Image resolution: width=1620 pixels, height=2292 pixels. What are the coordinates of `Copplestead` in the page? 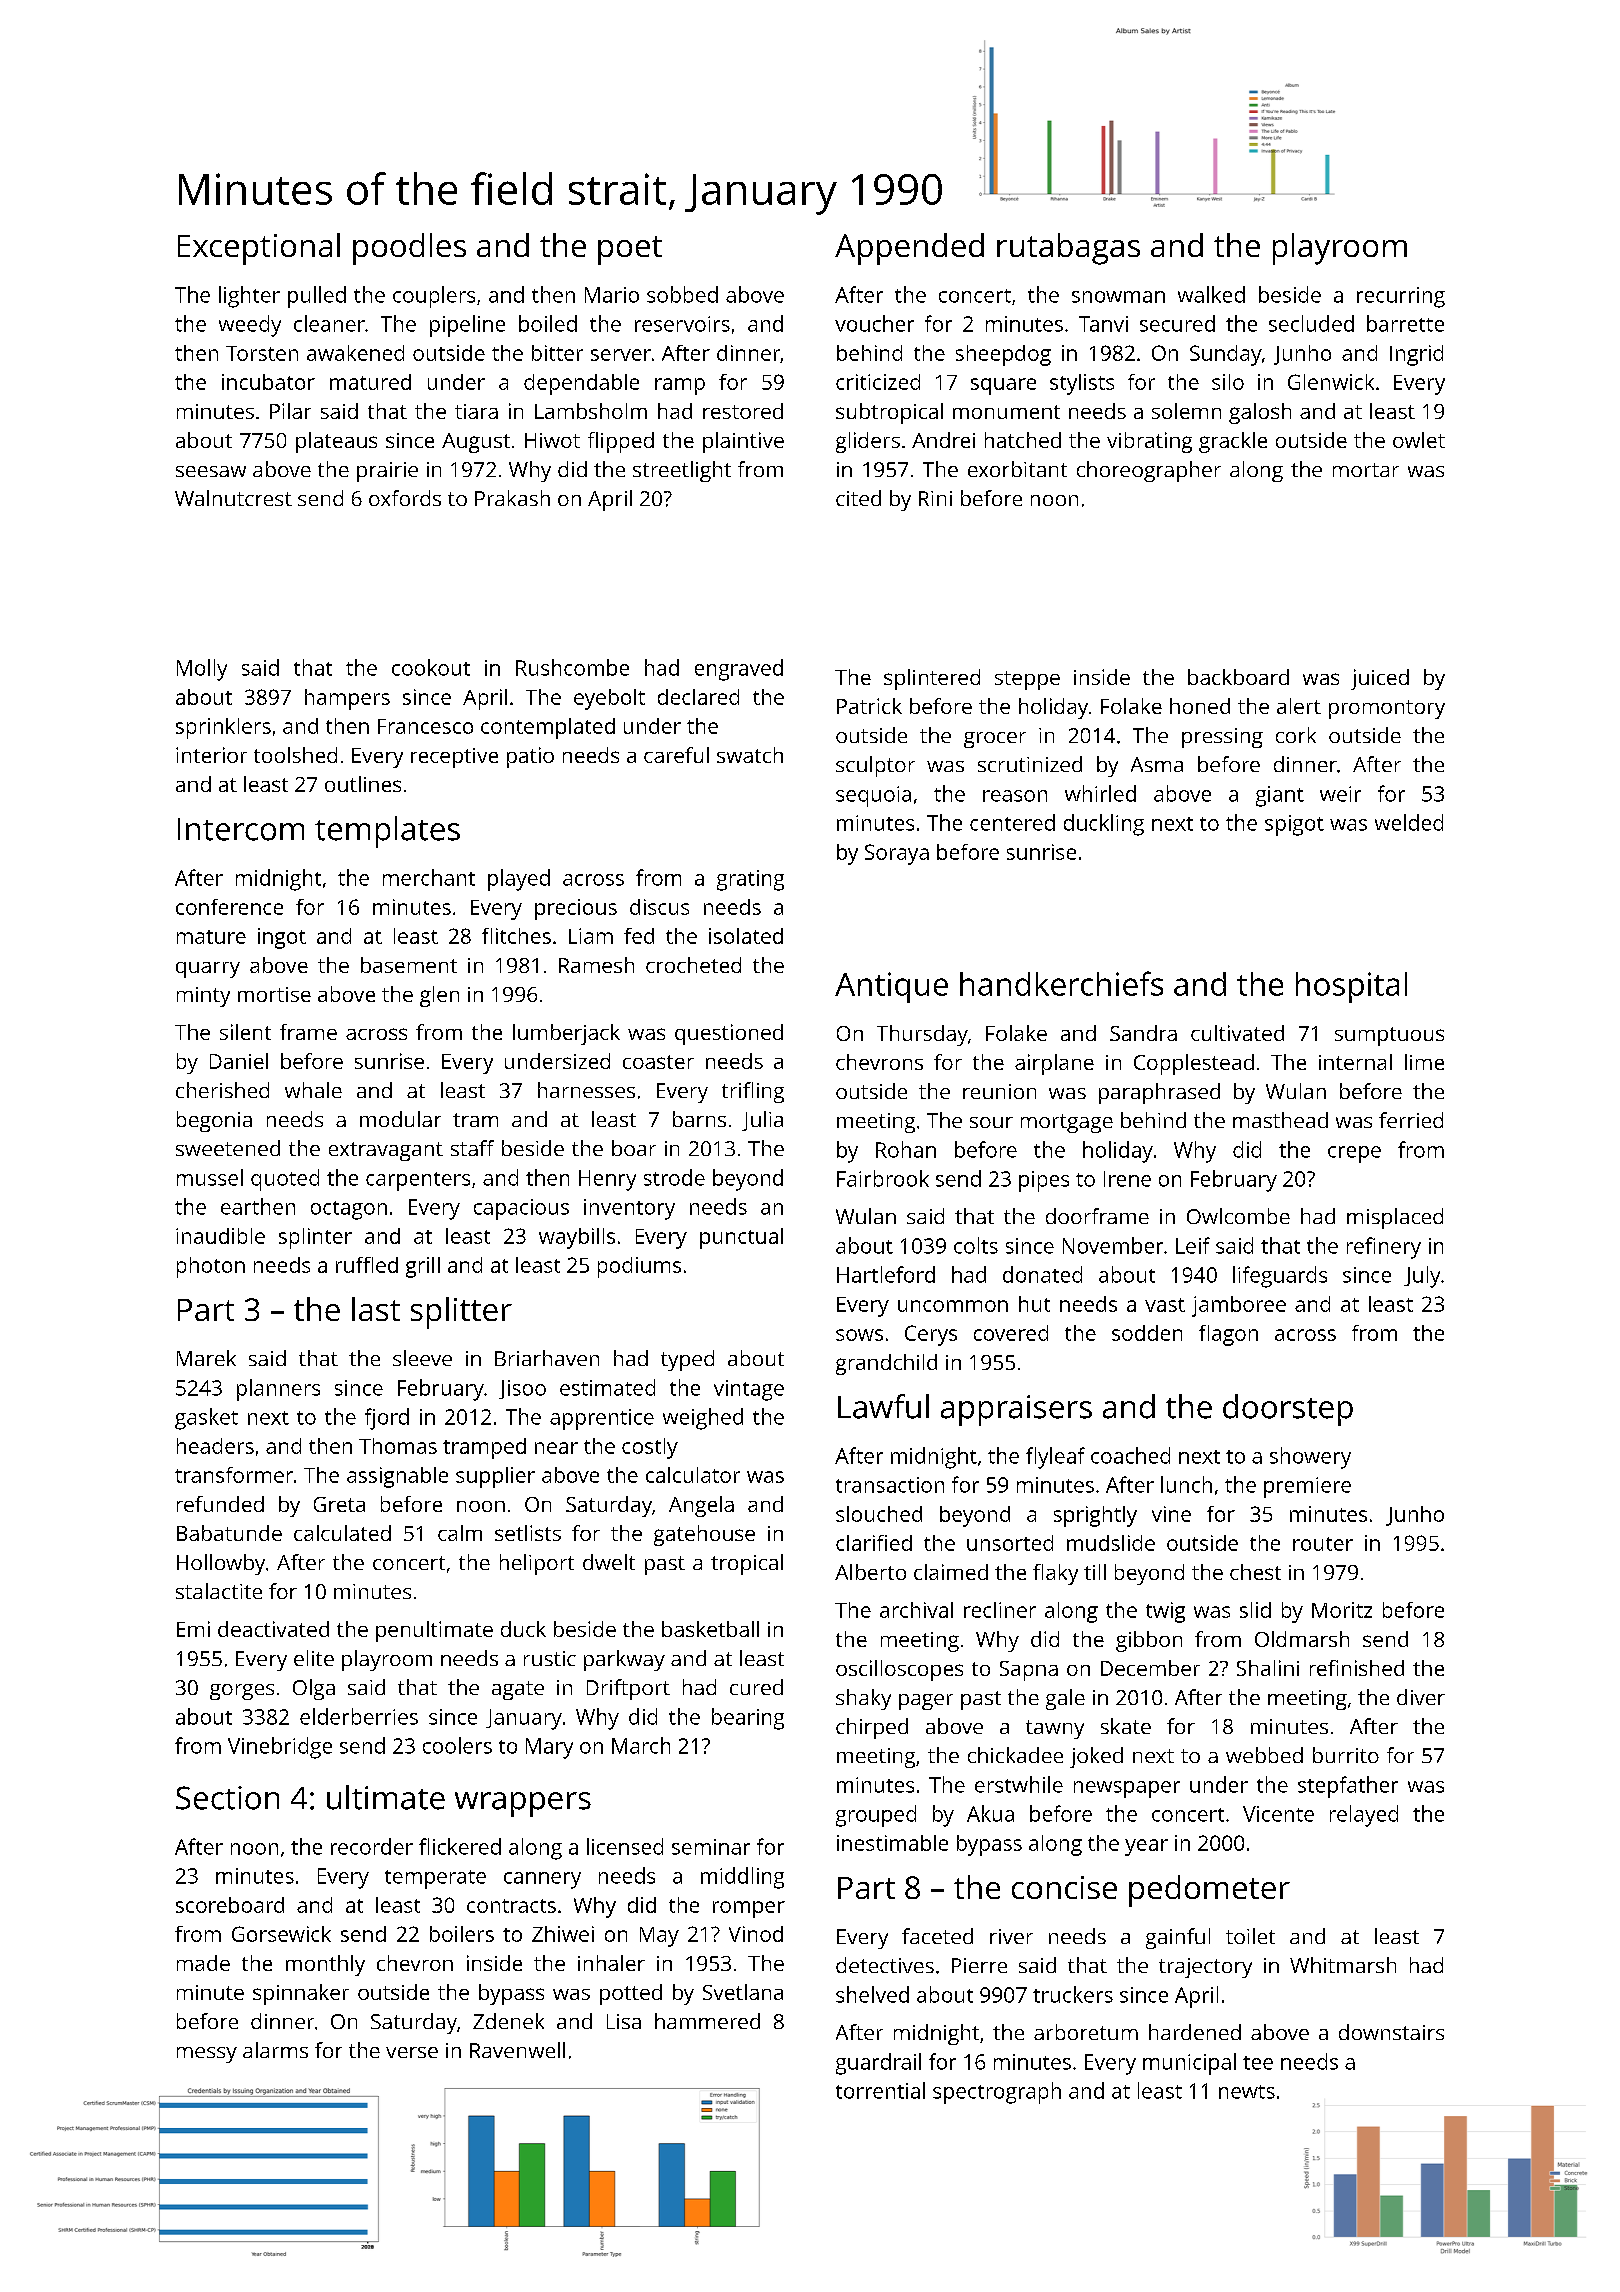 It's located at (1194, 1064).
